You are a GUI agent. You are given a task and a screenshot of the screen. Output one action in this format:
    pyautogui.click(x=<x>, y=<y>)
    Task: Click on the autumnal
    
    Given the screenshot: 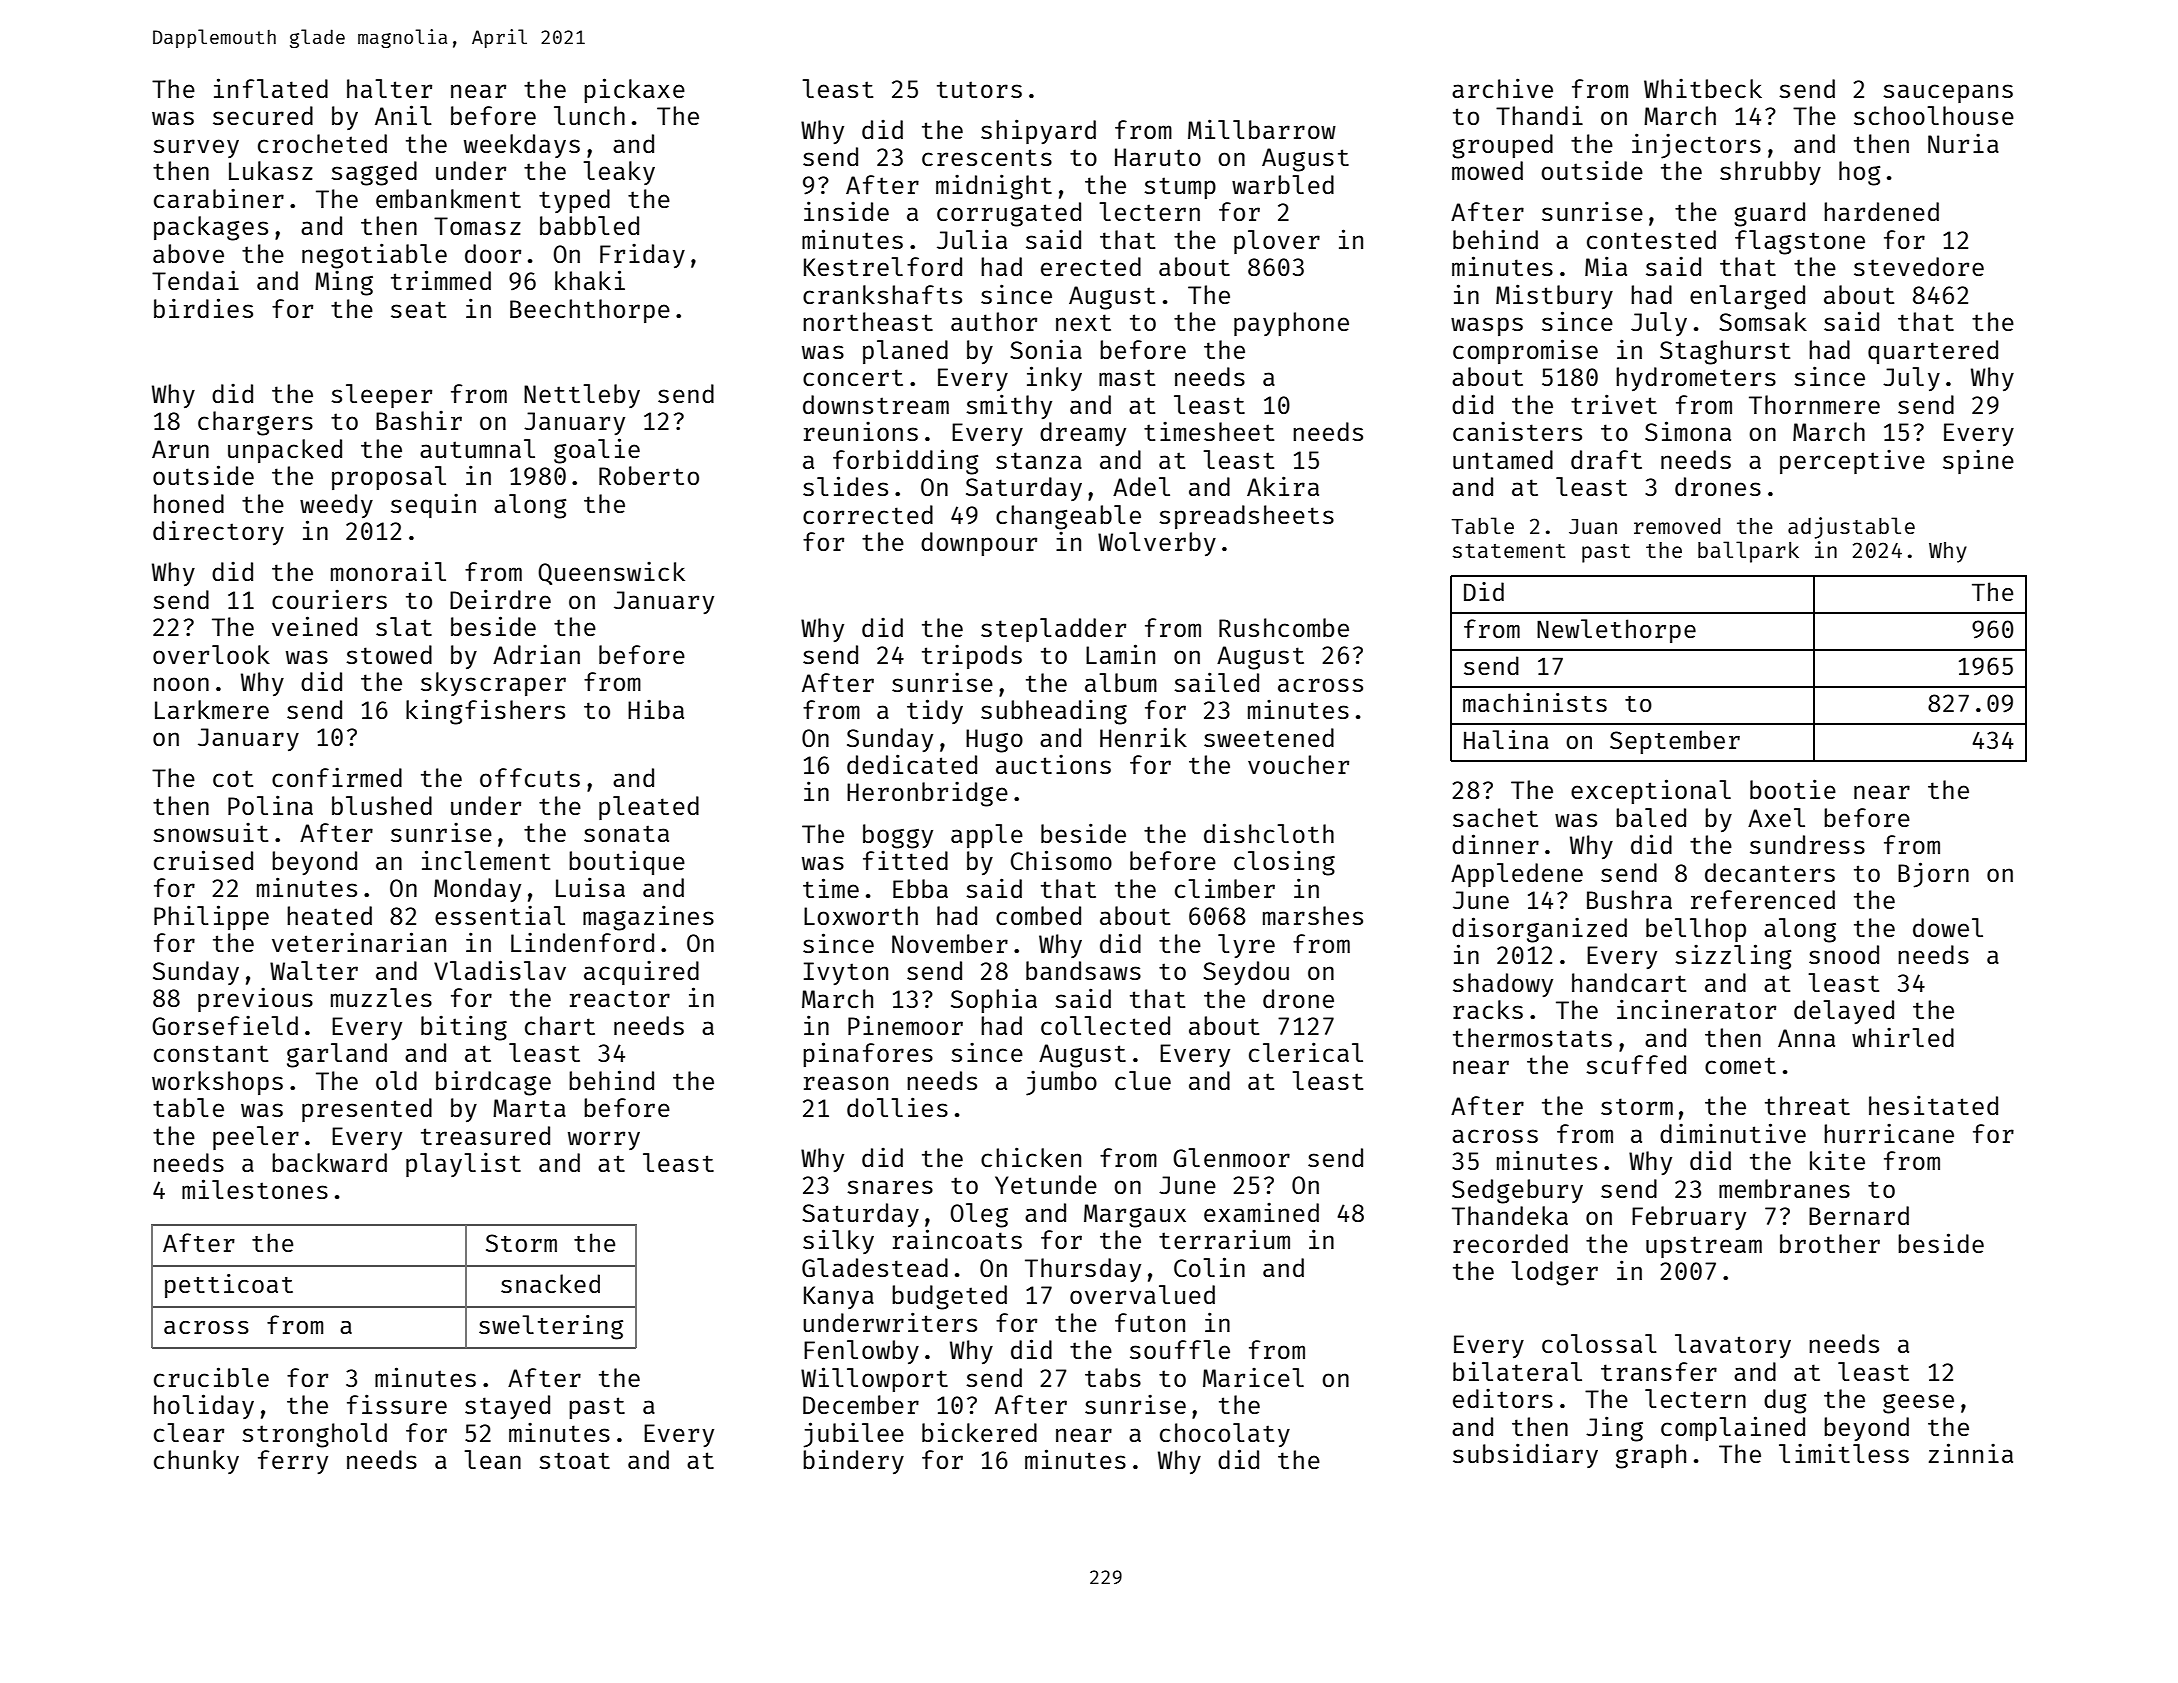 What is the action you would take?
    pyautogui.click(x=477, y=448)
